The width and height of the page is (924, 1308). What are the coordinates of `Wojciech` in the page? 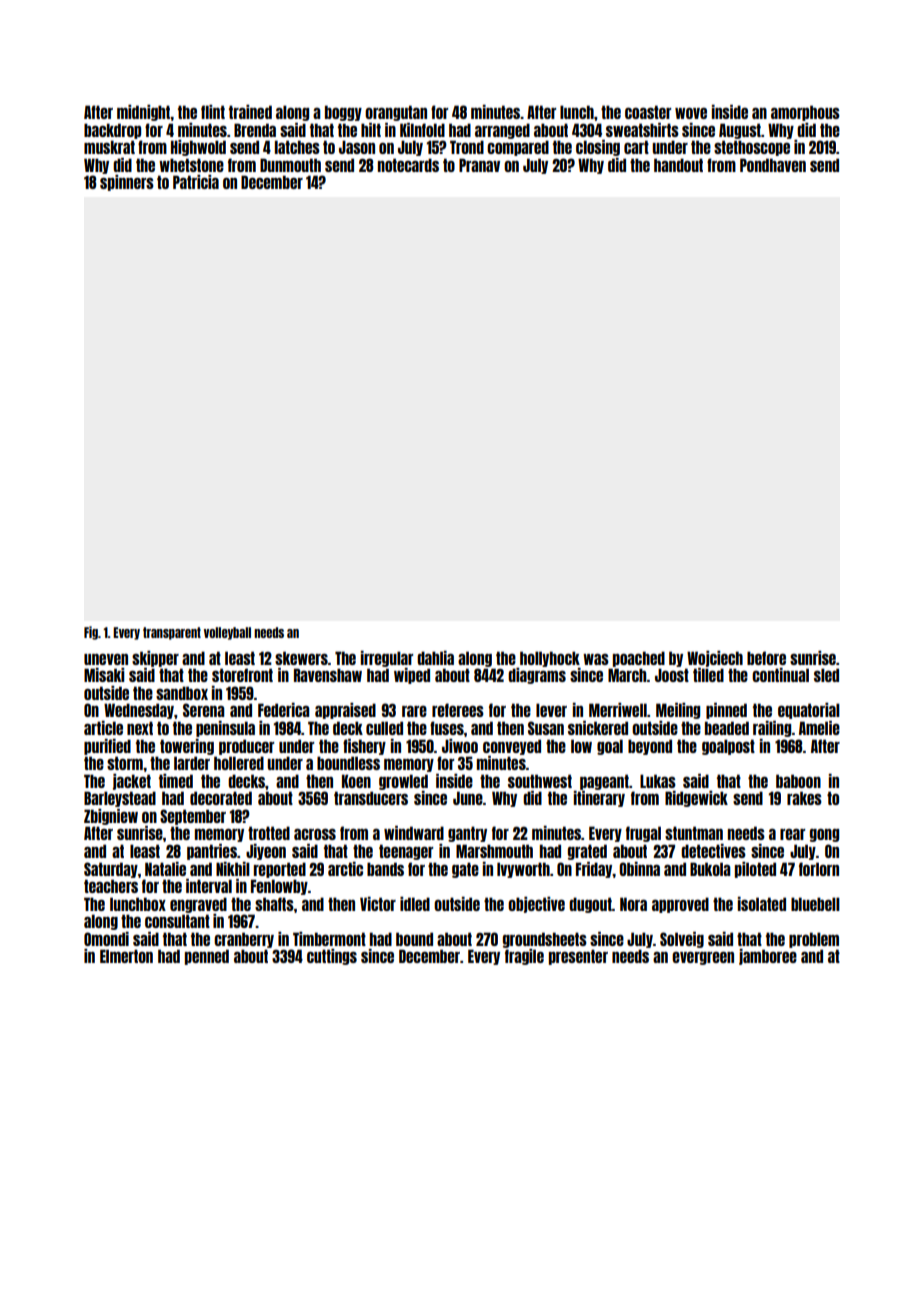 It's located at (715, 659).
